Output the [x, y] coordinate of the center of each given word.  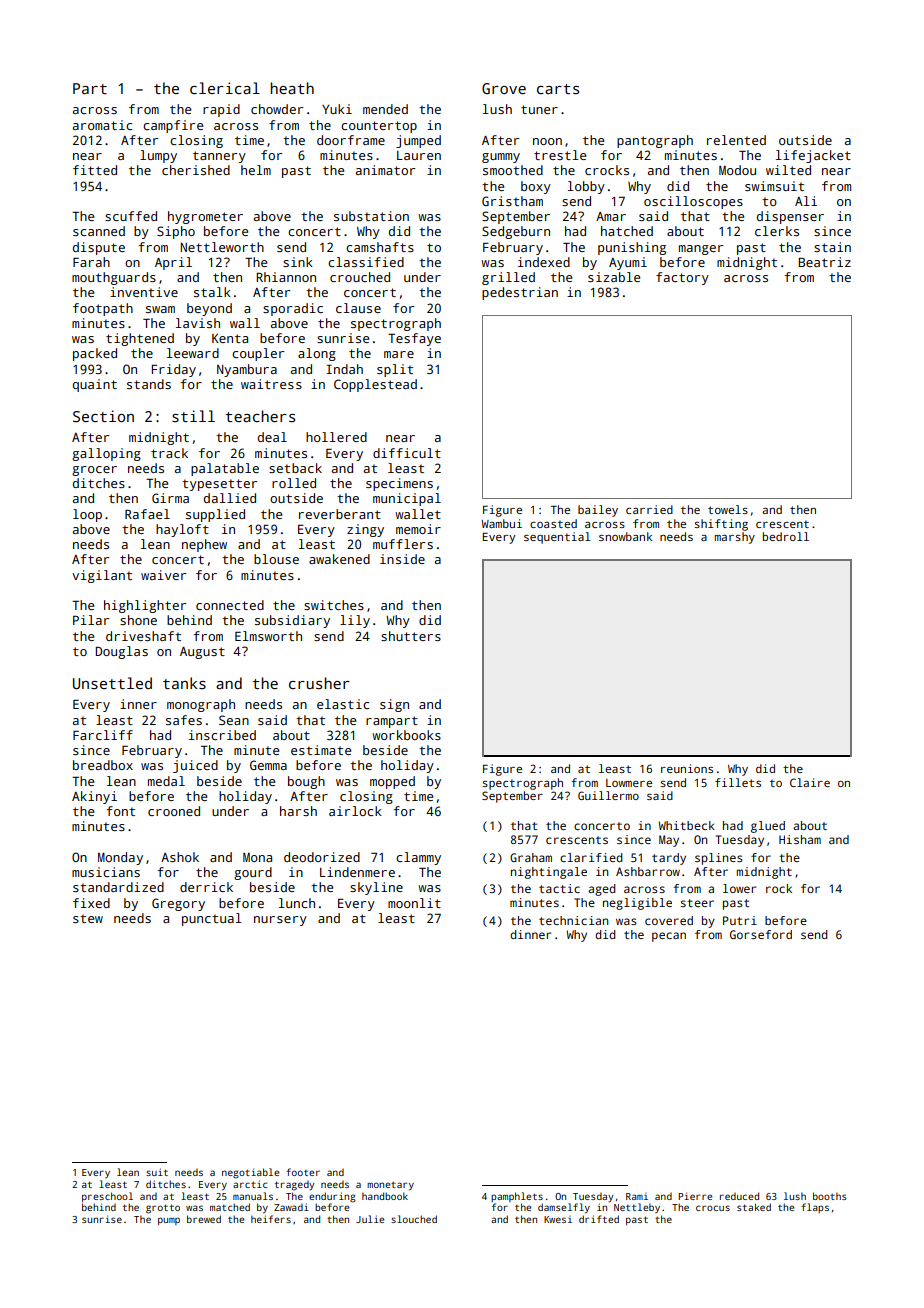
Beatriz [825, 262]
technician [573, 920]
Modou [737, 170]
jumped [418, 141]
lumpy [158, 156]
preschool [107, 1197]
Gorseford [761, 934]
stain [832, 247]
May [669, 841]
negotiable [250, 1173]
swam [160, 309]
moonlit [414, 903]
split [395, 370]
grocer [94, 471]
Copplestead [375, 385]
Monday [120, 858]
